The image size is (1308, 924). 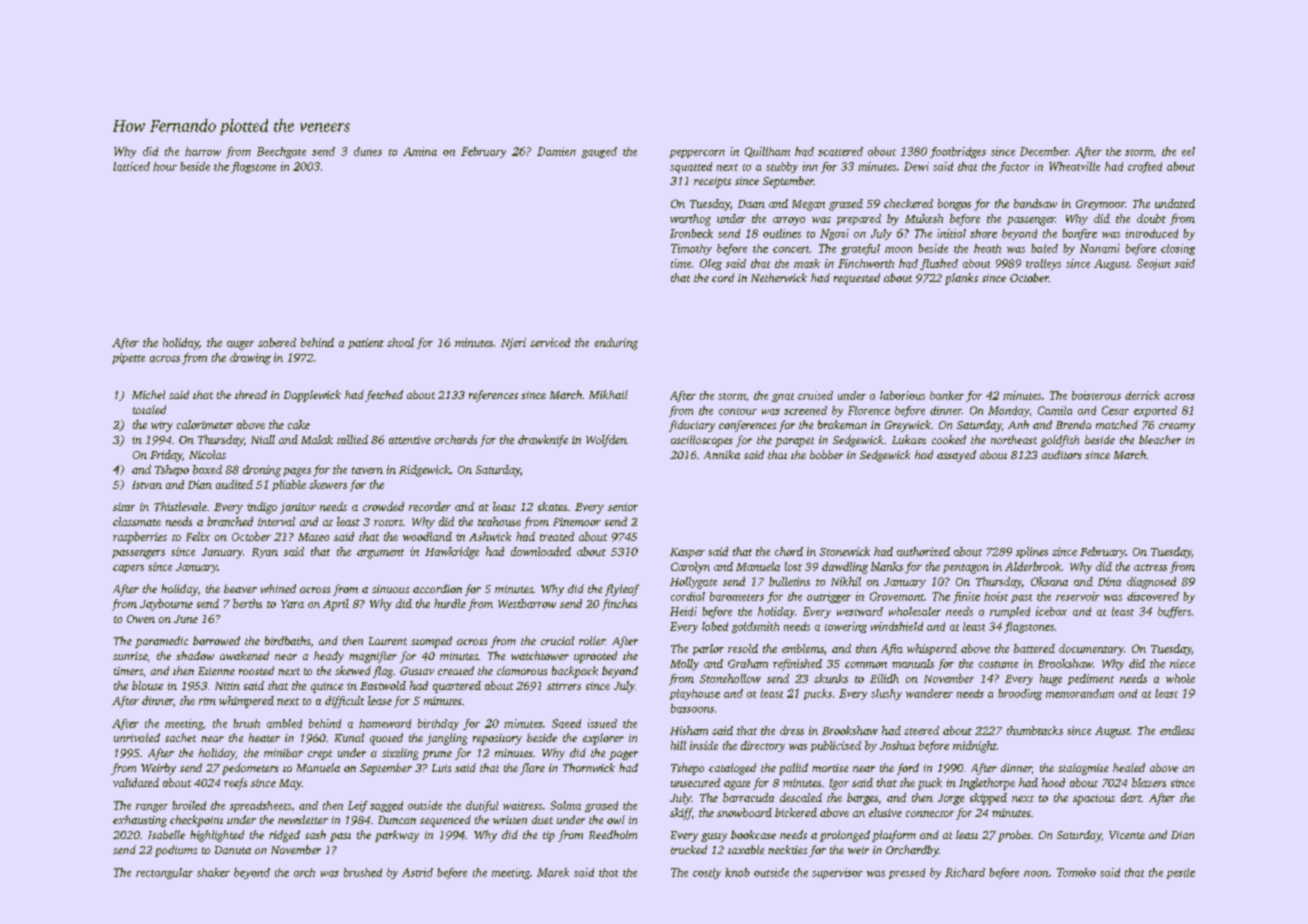 I want to click on Marek, so click(x=553, y=872).
